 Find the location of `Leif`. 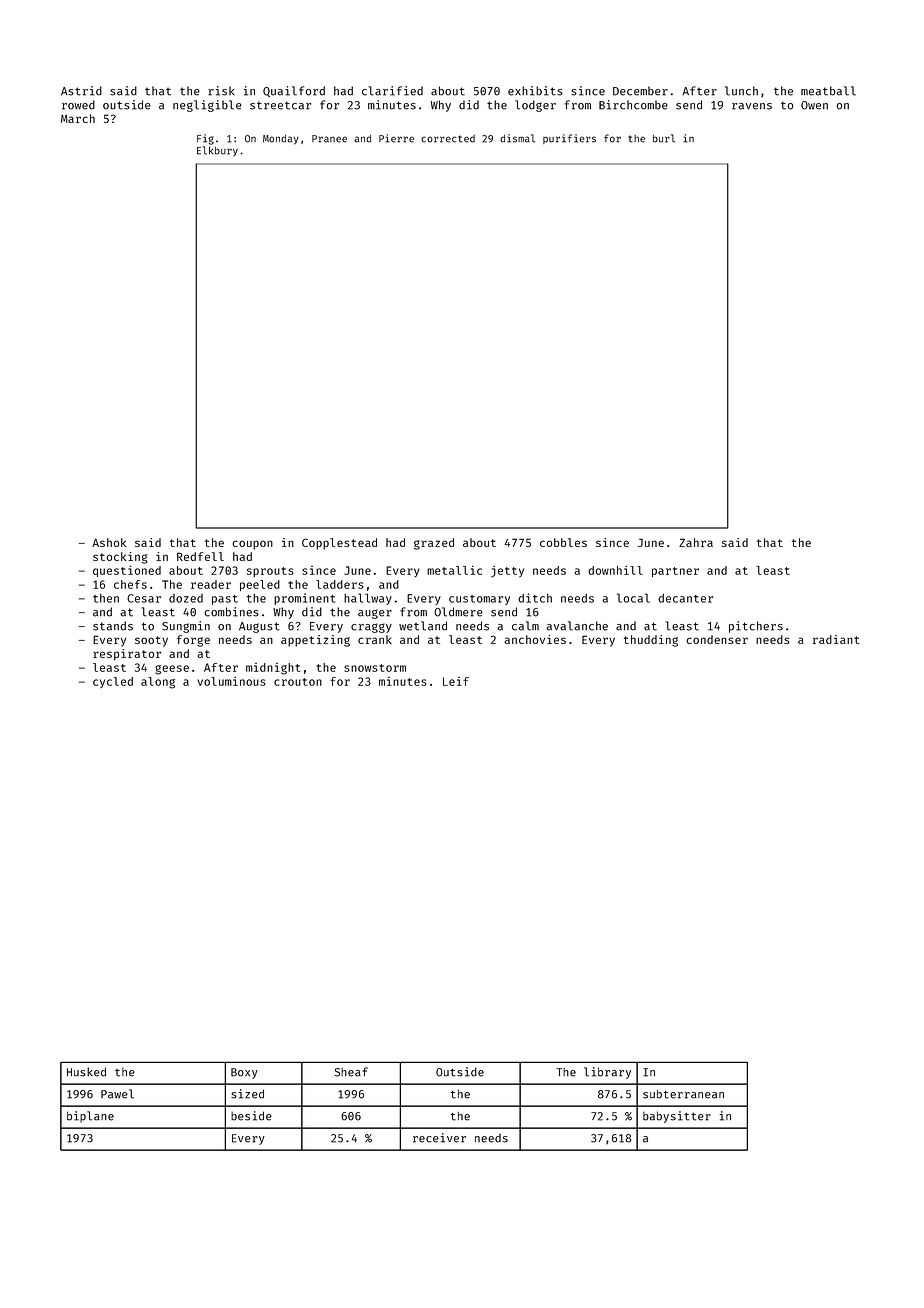

Leif is located at coordinates (456, 681).
